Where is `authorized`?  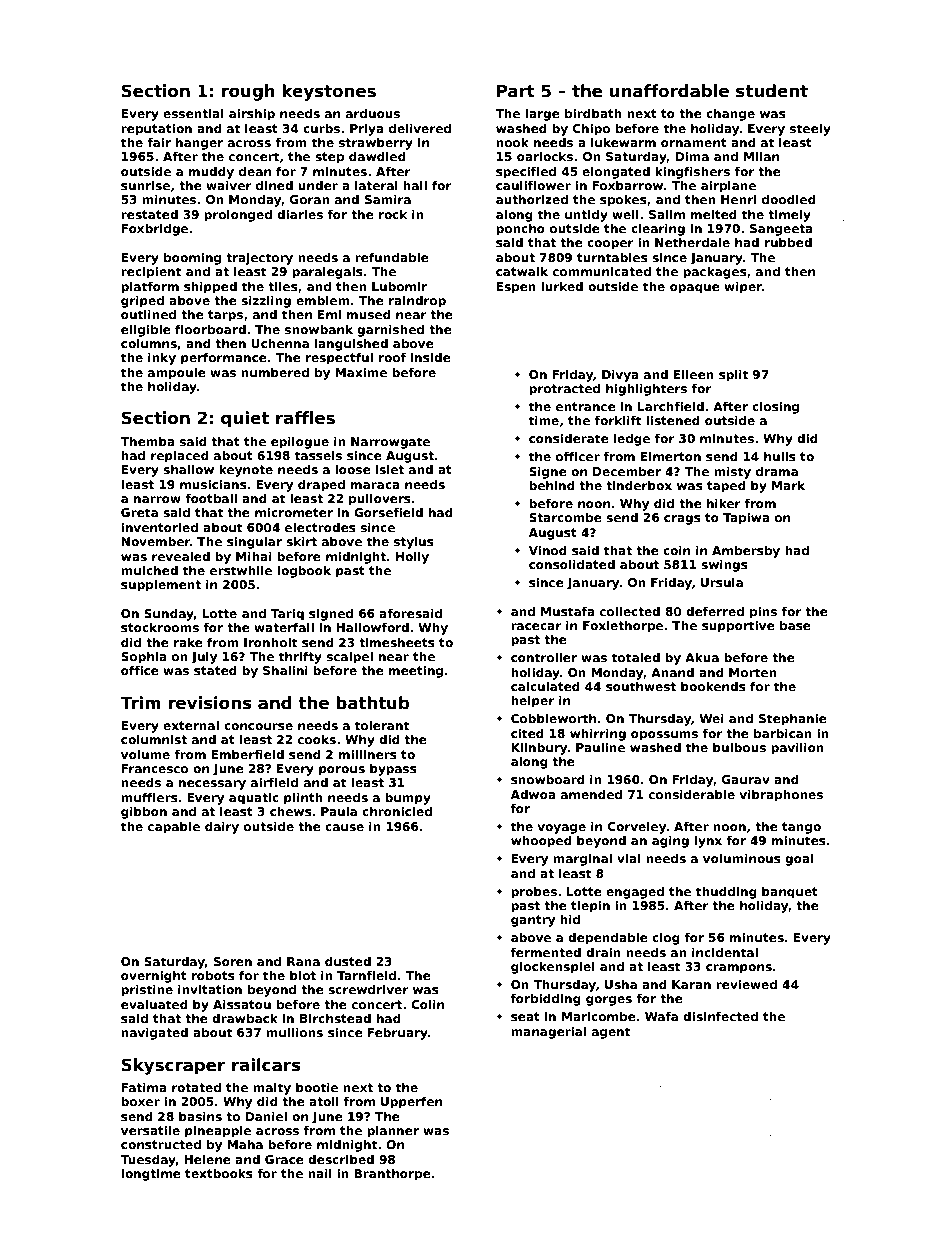 authorized is located at coordinates (532, 199).
